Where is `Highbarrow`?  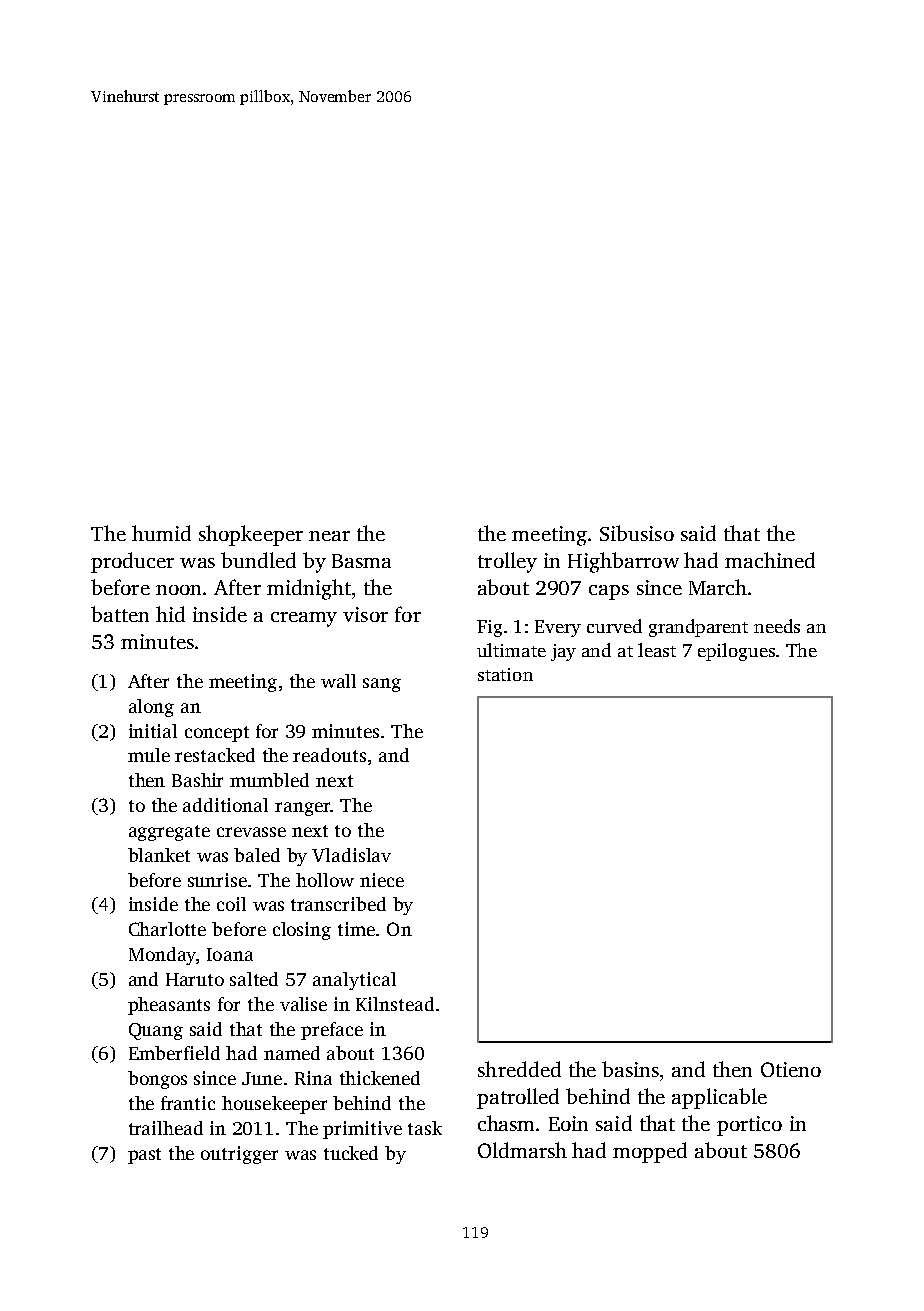 Highbarrow is located at coordinates (623, 562).
